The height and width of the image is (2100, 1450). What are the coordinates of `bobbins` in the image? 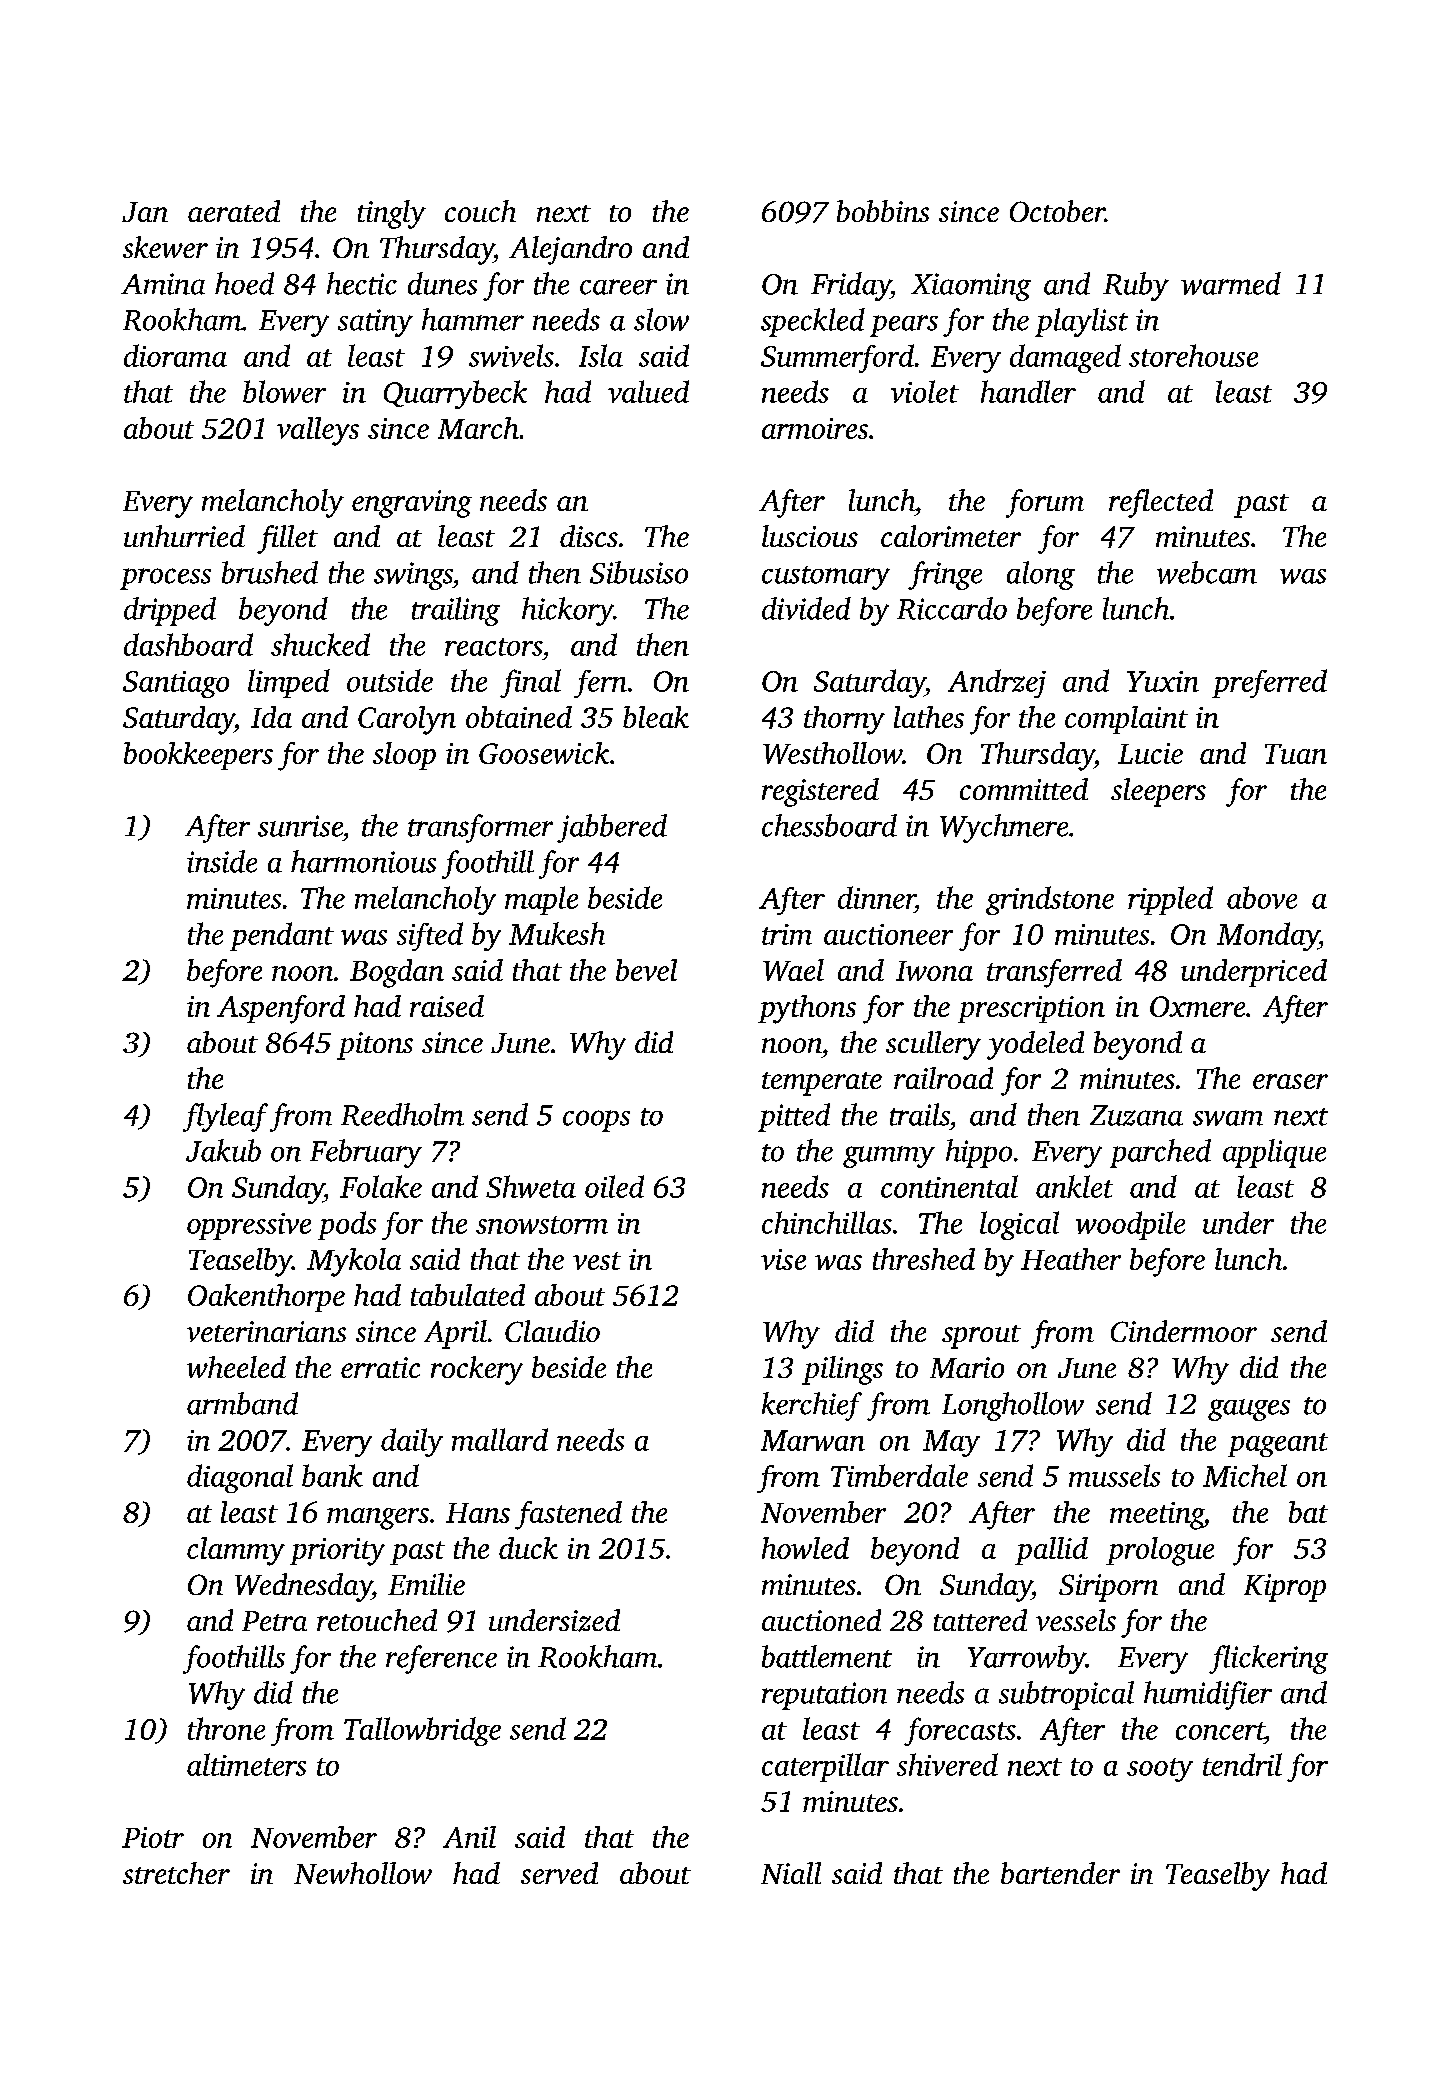 It's located at (883, 211).
